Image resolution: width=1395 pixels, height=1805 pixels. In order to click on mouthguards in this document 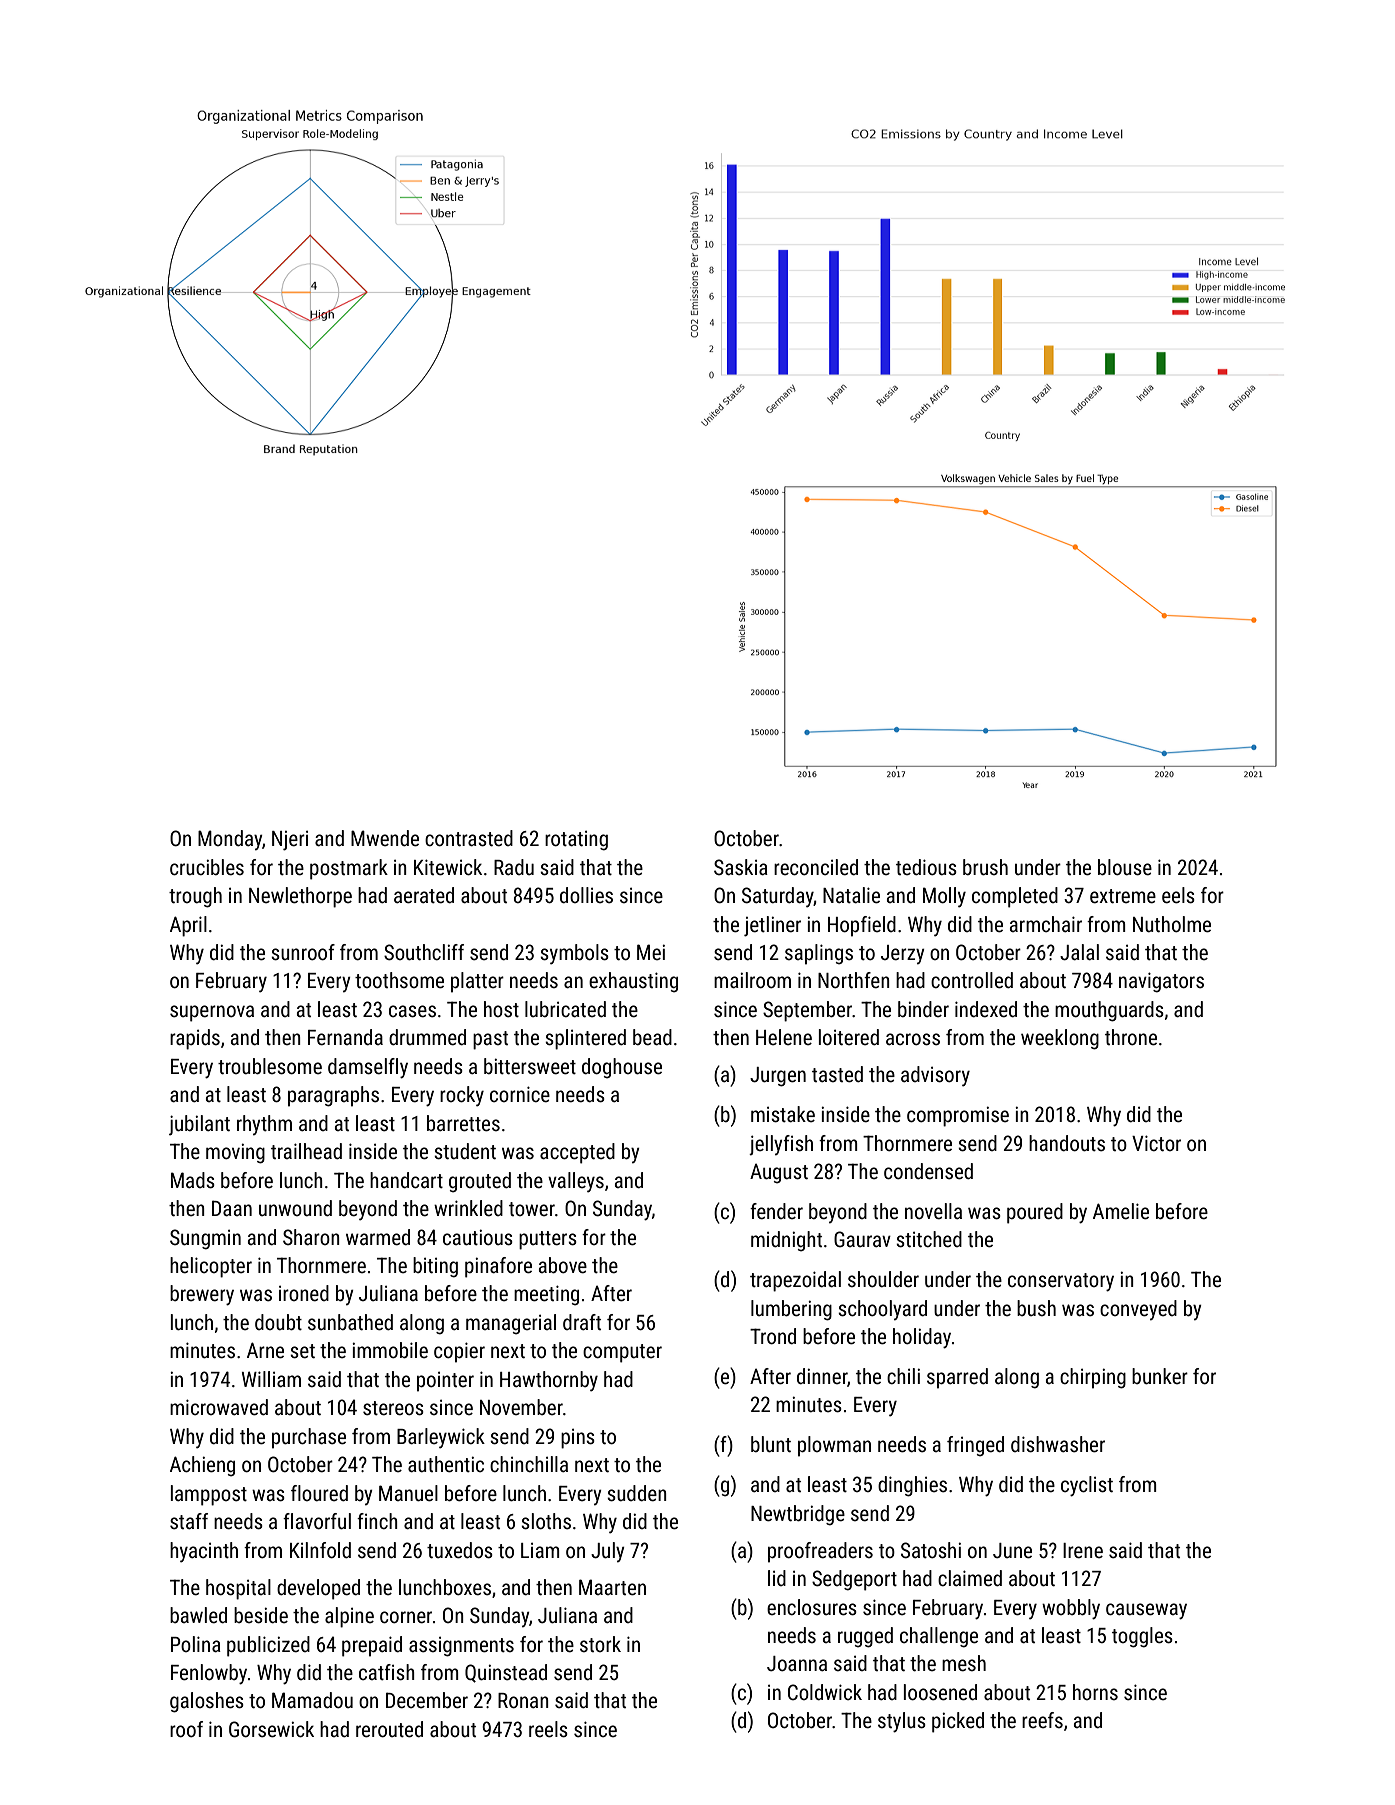, I will do `click(1109, 1011)`.
